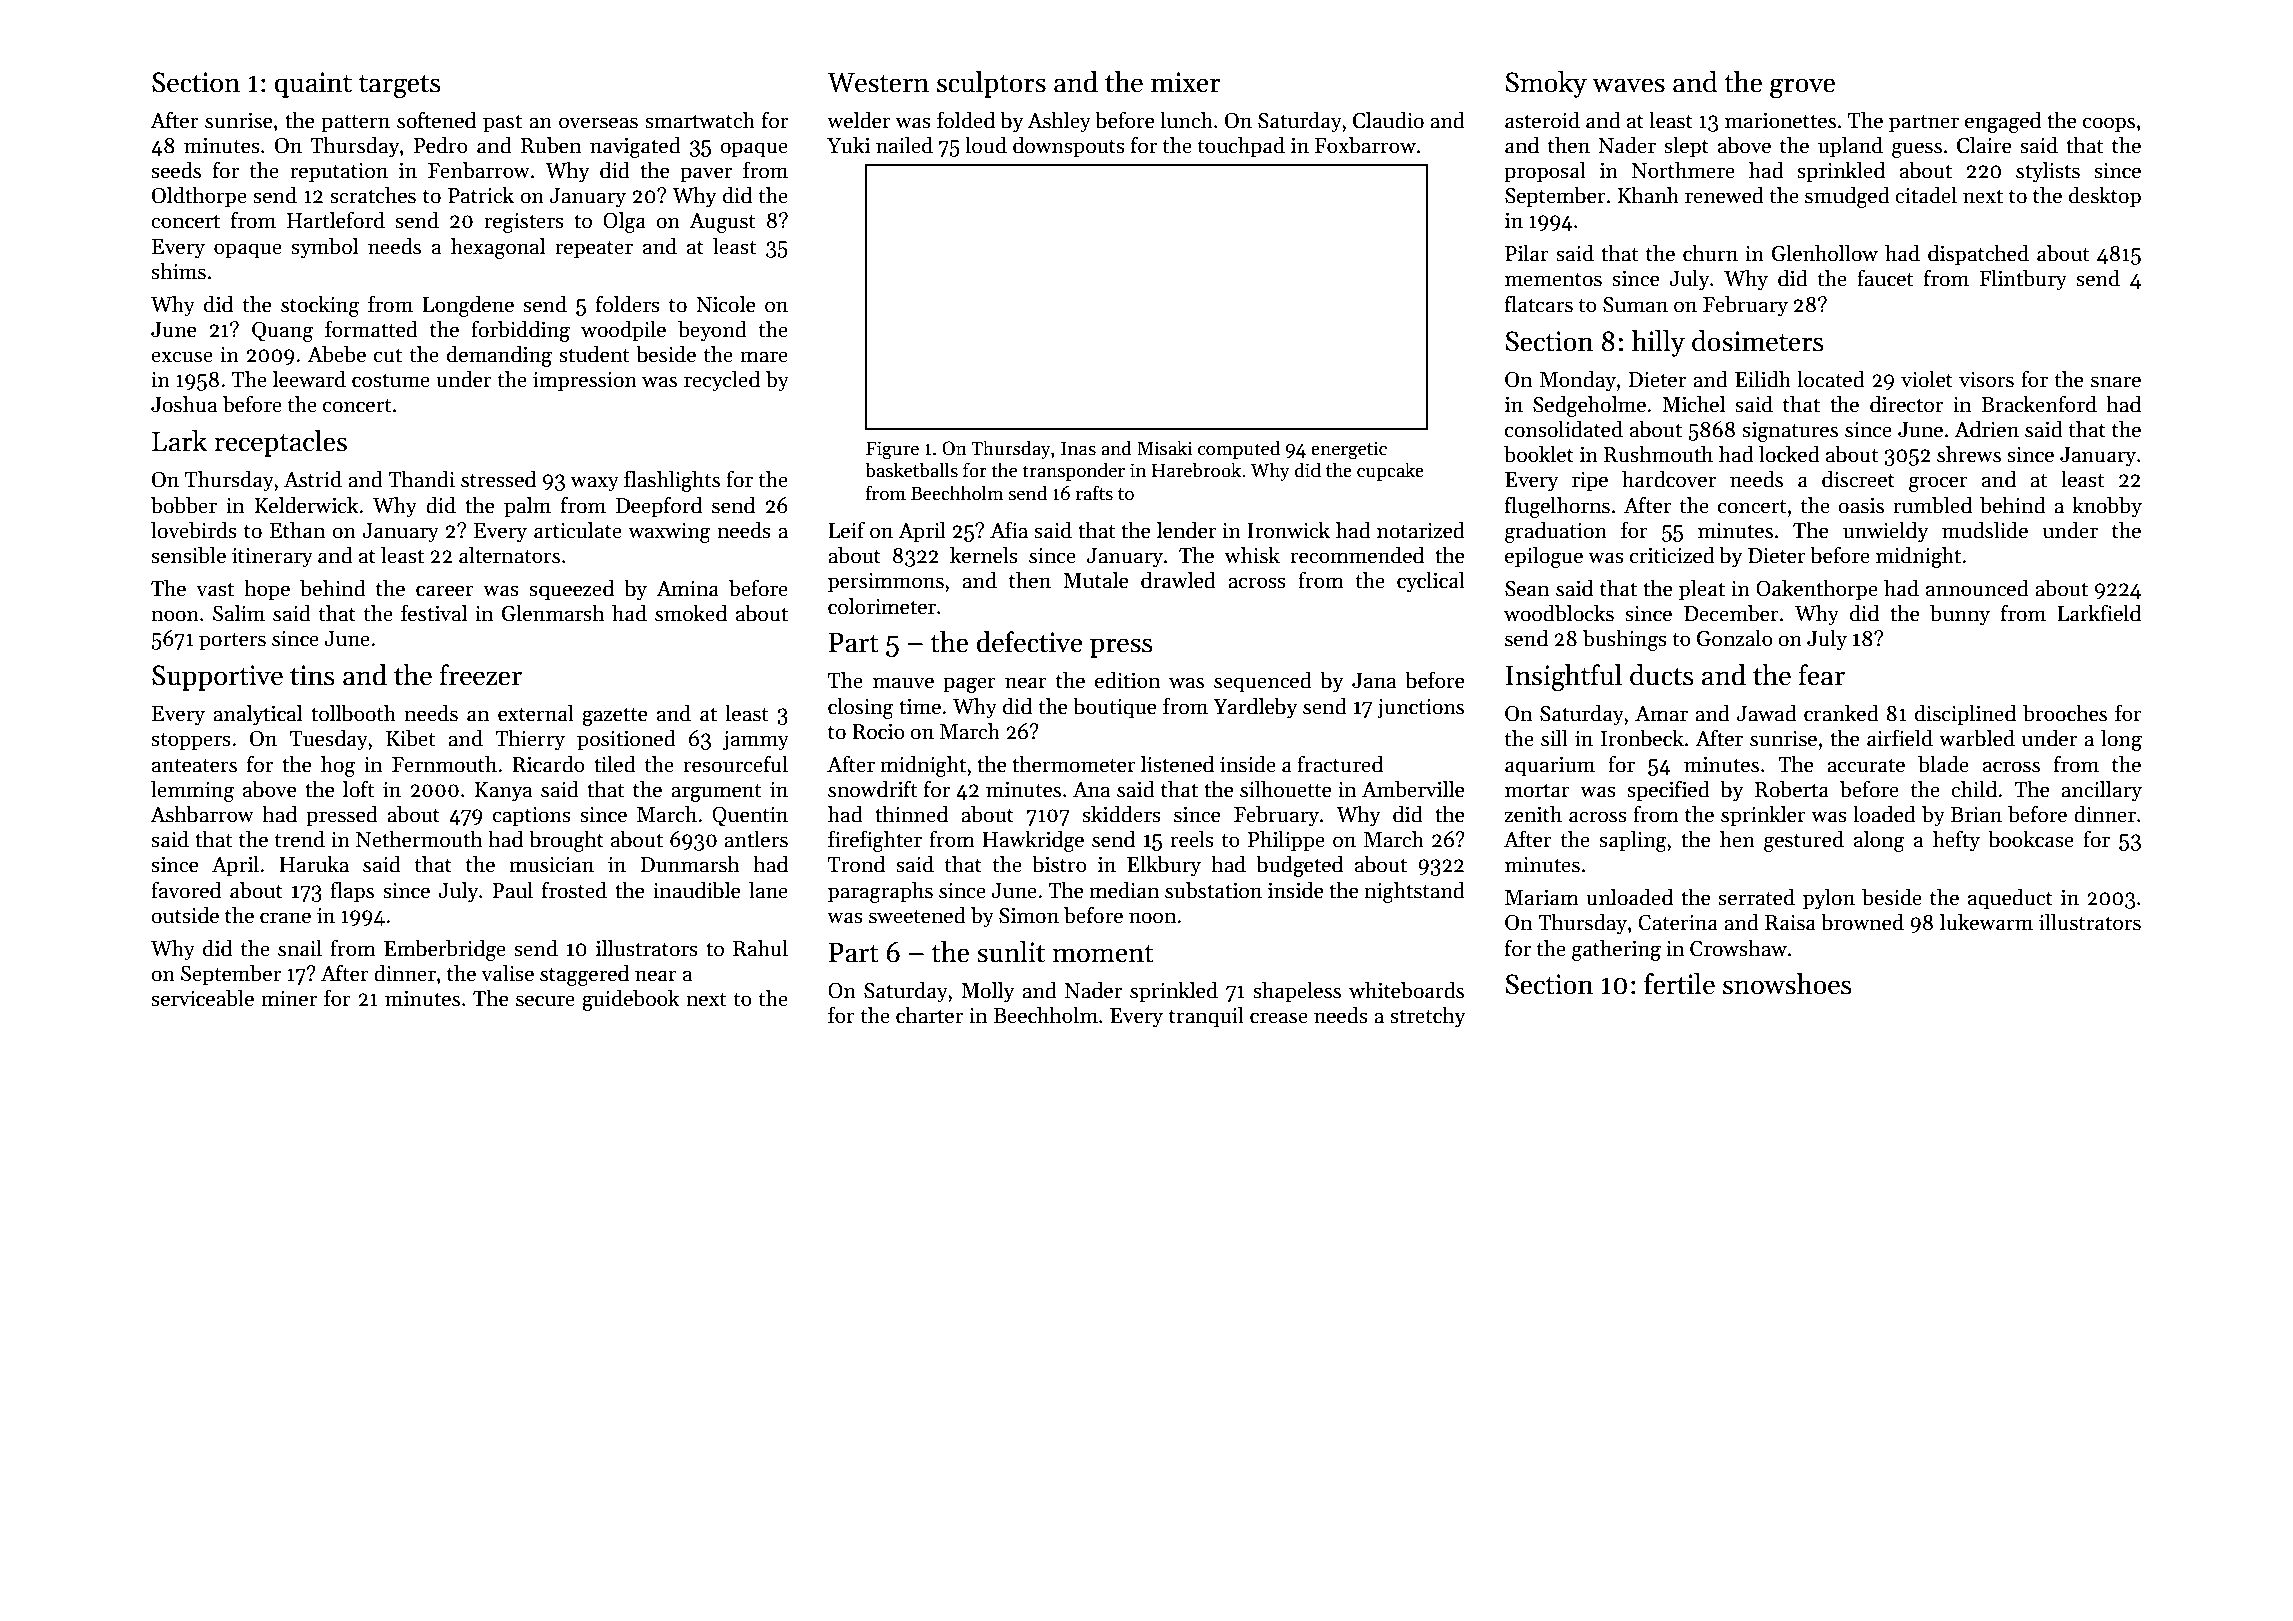 The height and width of the screenshot is (1621, 2293). I want to click on waves, so click(1628, 85).
